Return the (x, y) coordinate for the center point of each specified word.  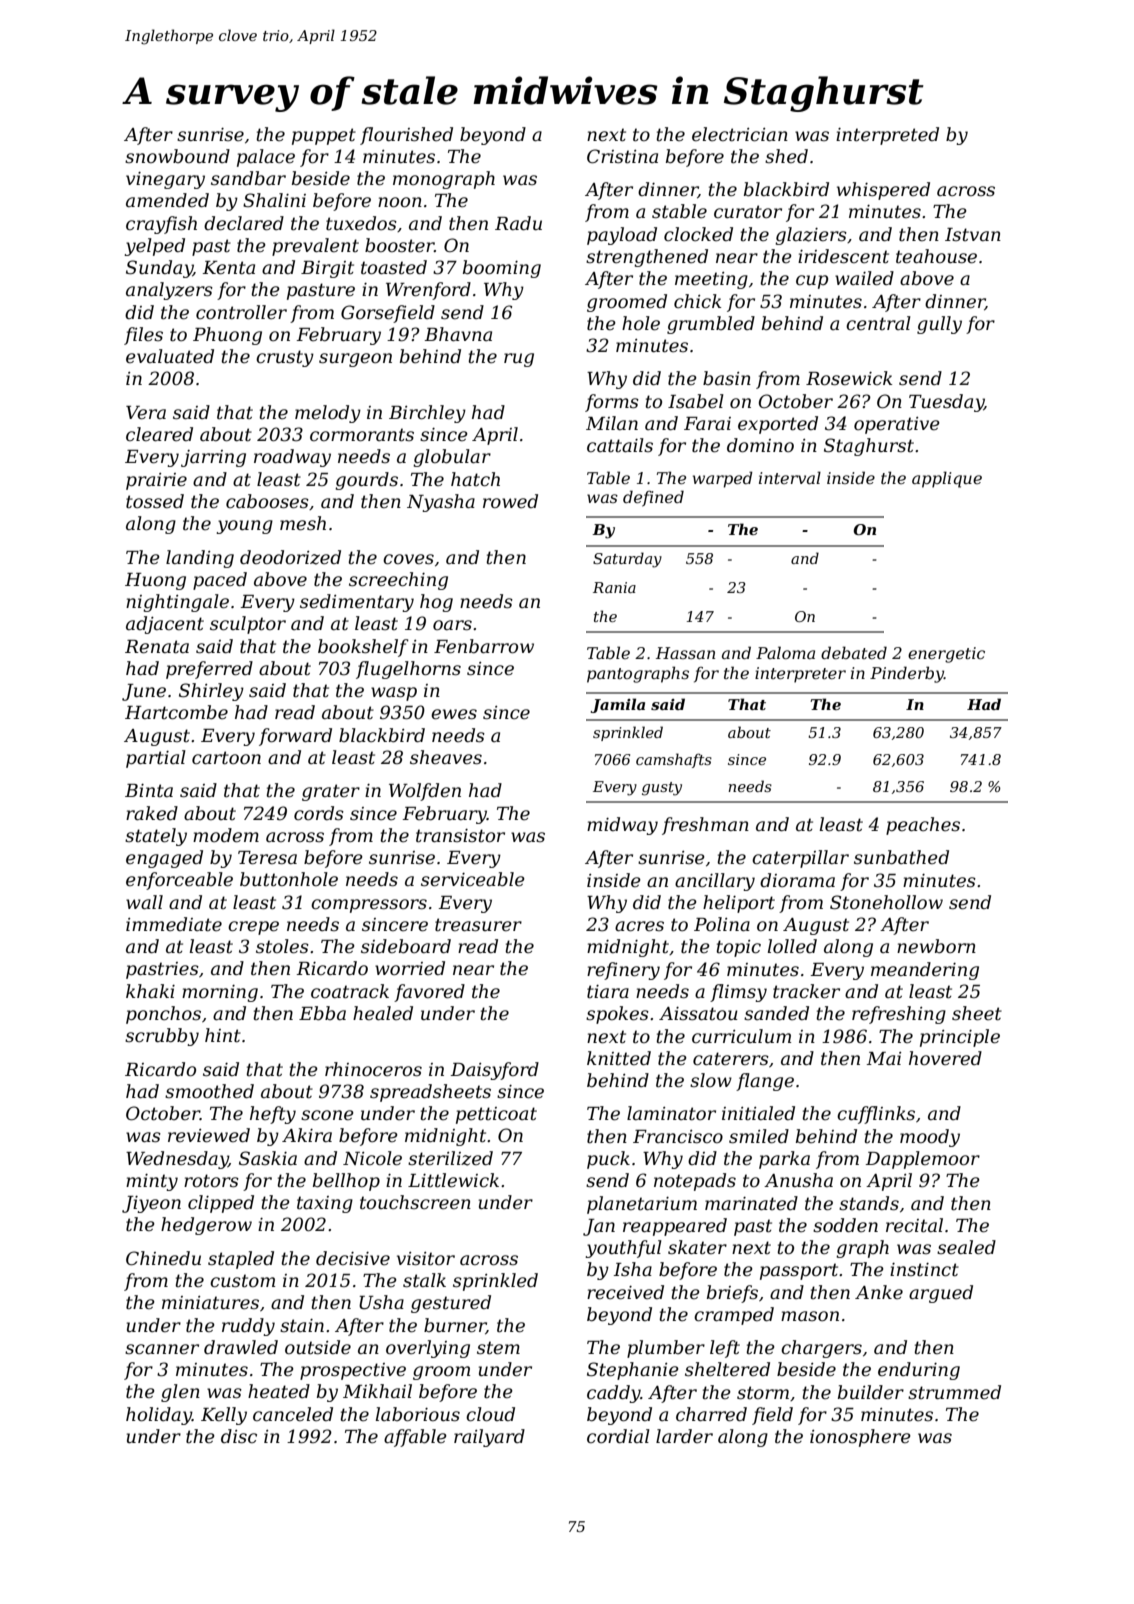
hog (436, 603)
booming (502, 269)
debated (854, 652)
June (144, 692)
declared (244, 223)
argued (941, 1294)
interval (790, 477)
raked (152, 813)
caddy (614, 1394)
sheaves (446, 757)
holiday (159, 1416)
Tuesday (946, 403)
